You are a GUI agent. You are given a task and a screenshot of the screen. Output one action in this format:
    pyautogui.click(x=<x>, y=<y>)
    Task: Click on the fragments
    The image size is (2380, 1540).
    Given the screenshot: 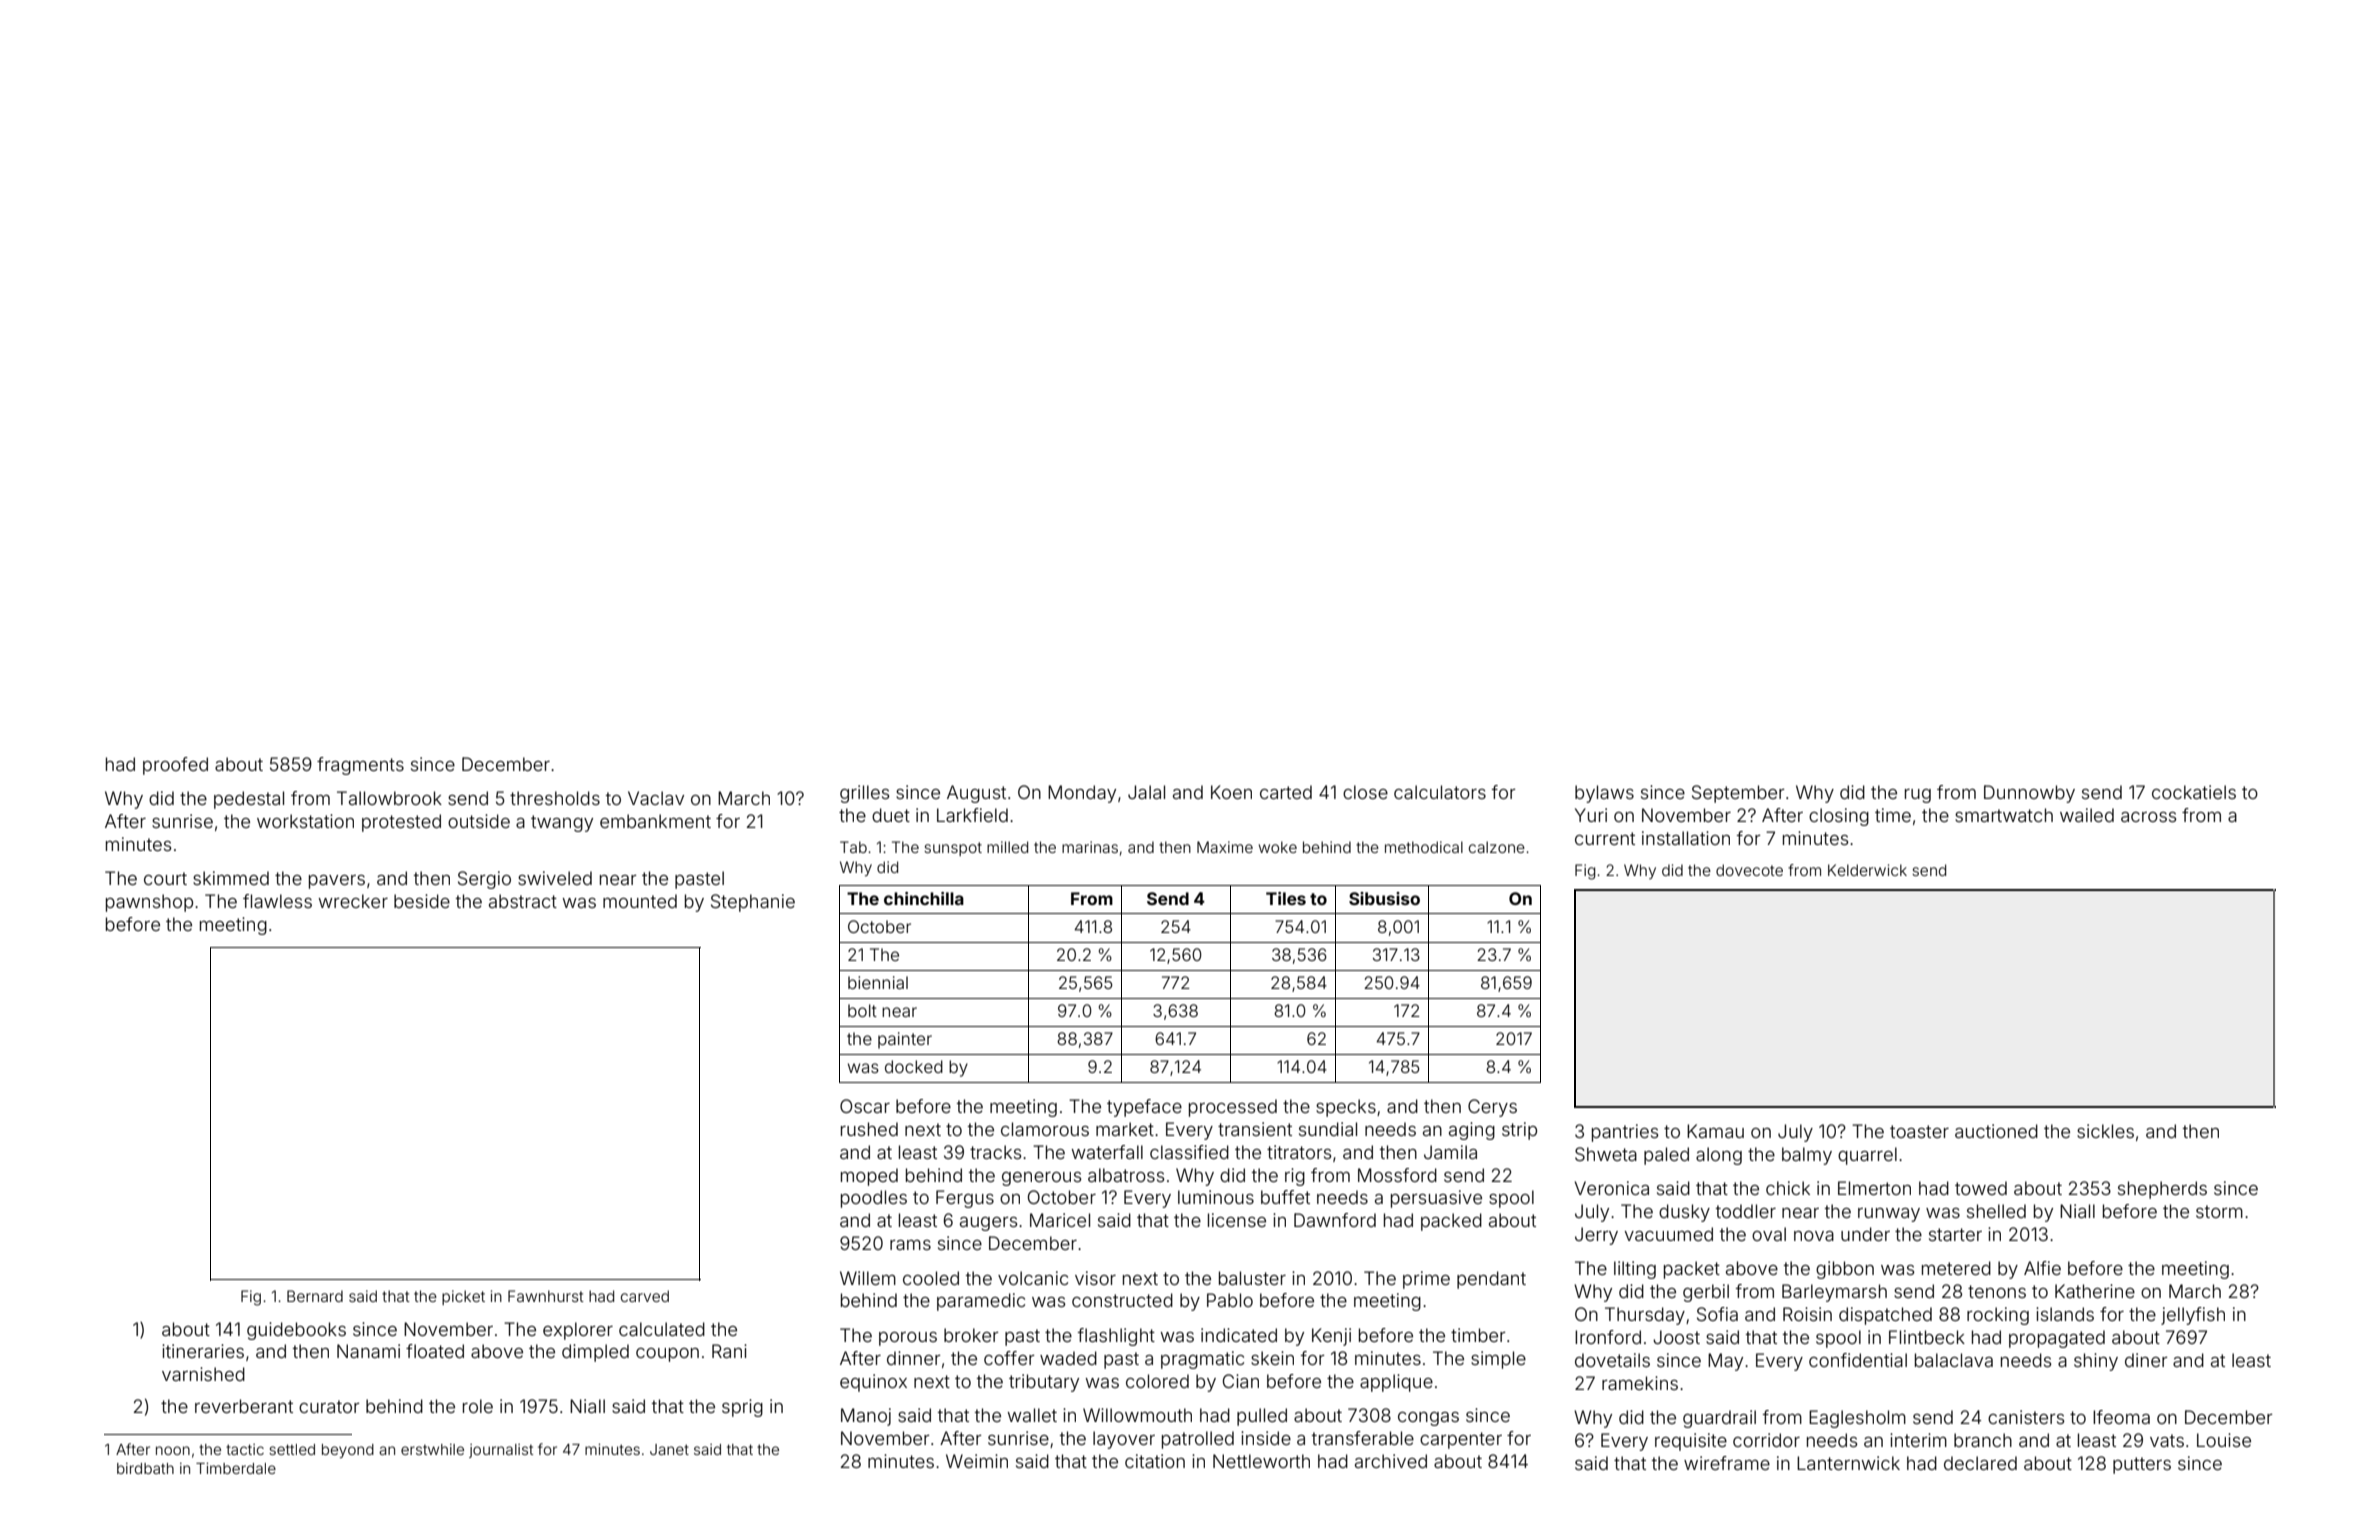 What is the action you would take?
    pyautogui.click(x=360, y=766)
